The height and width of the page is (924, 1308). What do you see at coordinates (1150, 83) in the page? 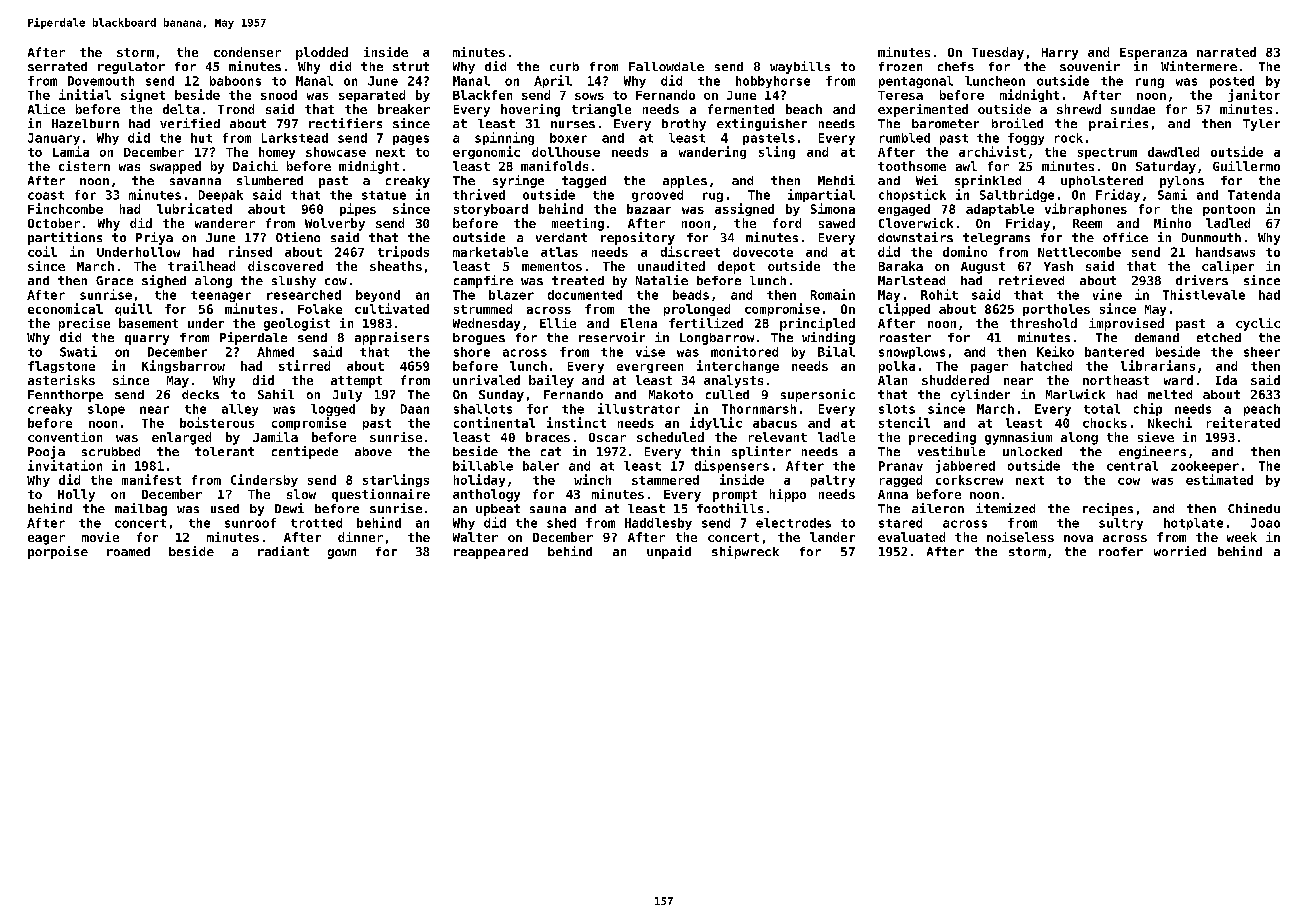
I see `rung` at bounding box center [1150, 83].
